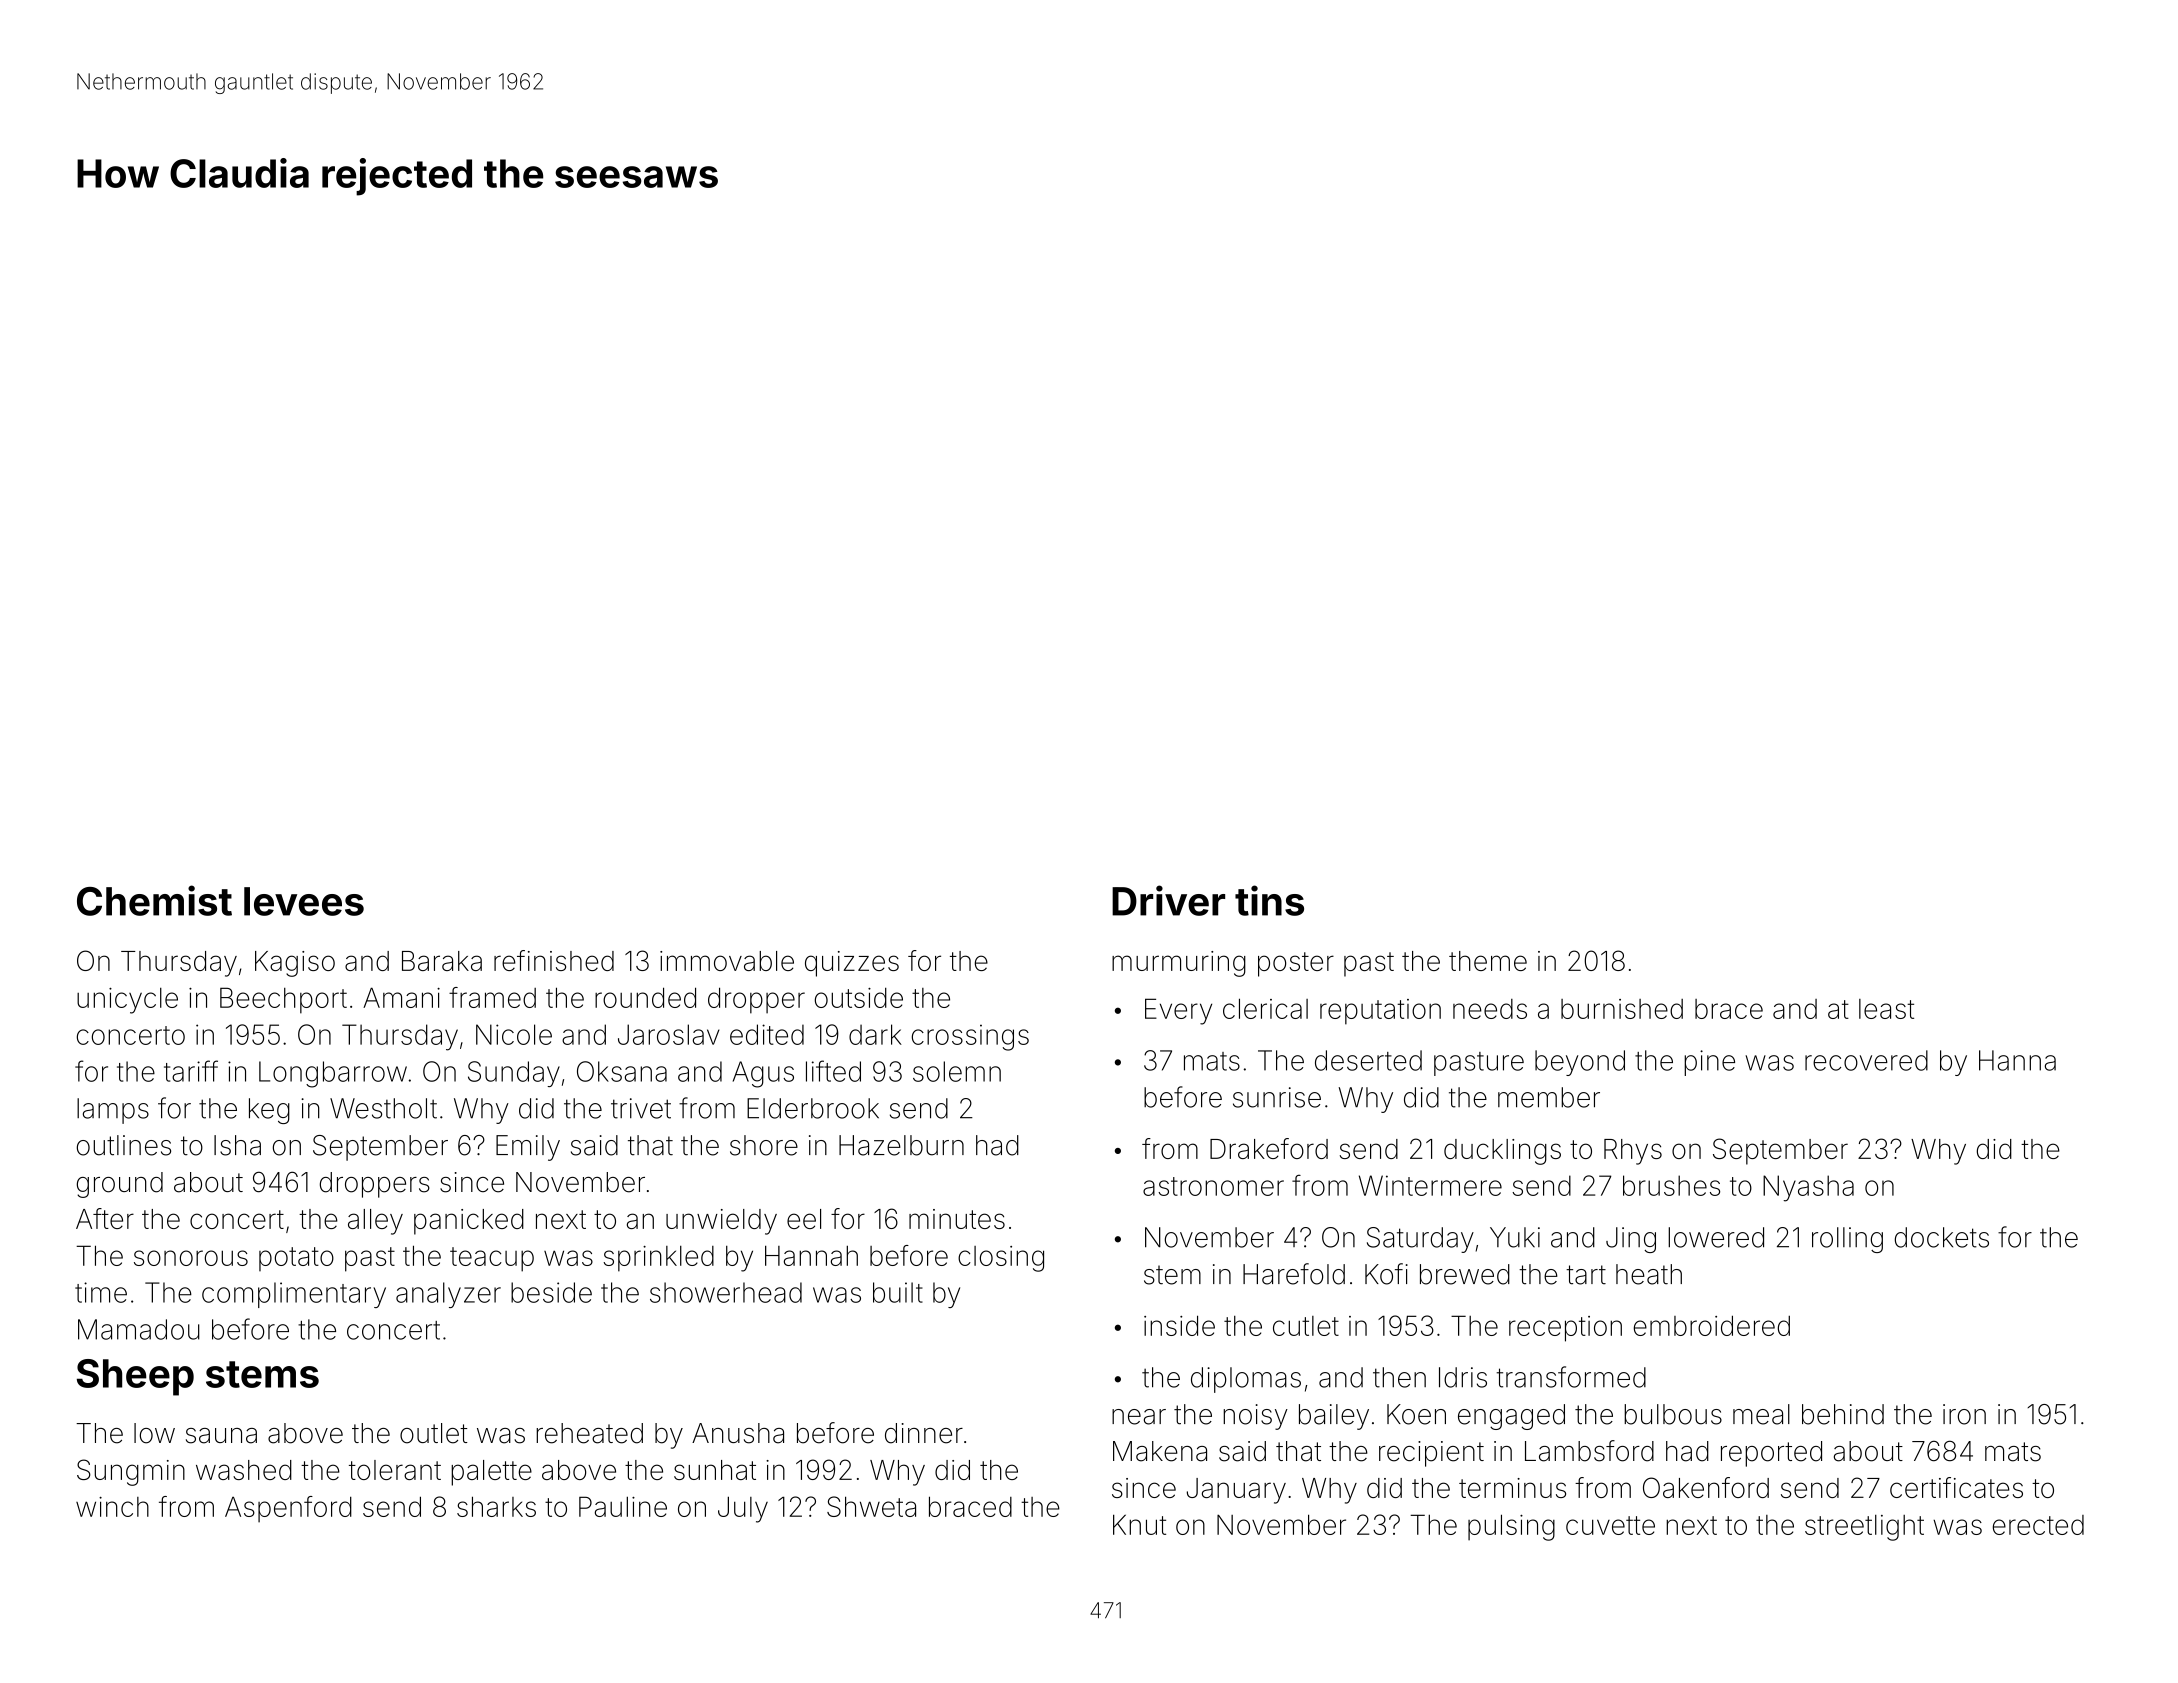  Describe the element at coordinates (131, 1472) in the screenshot. I see `Sungmin` at that location.
